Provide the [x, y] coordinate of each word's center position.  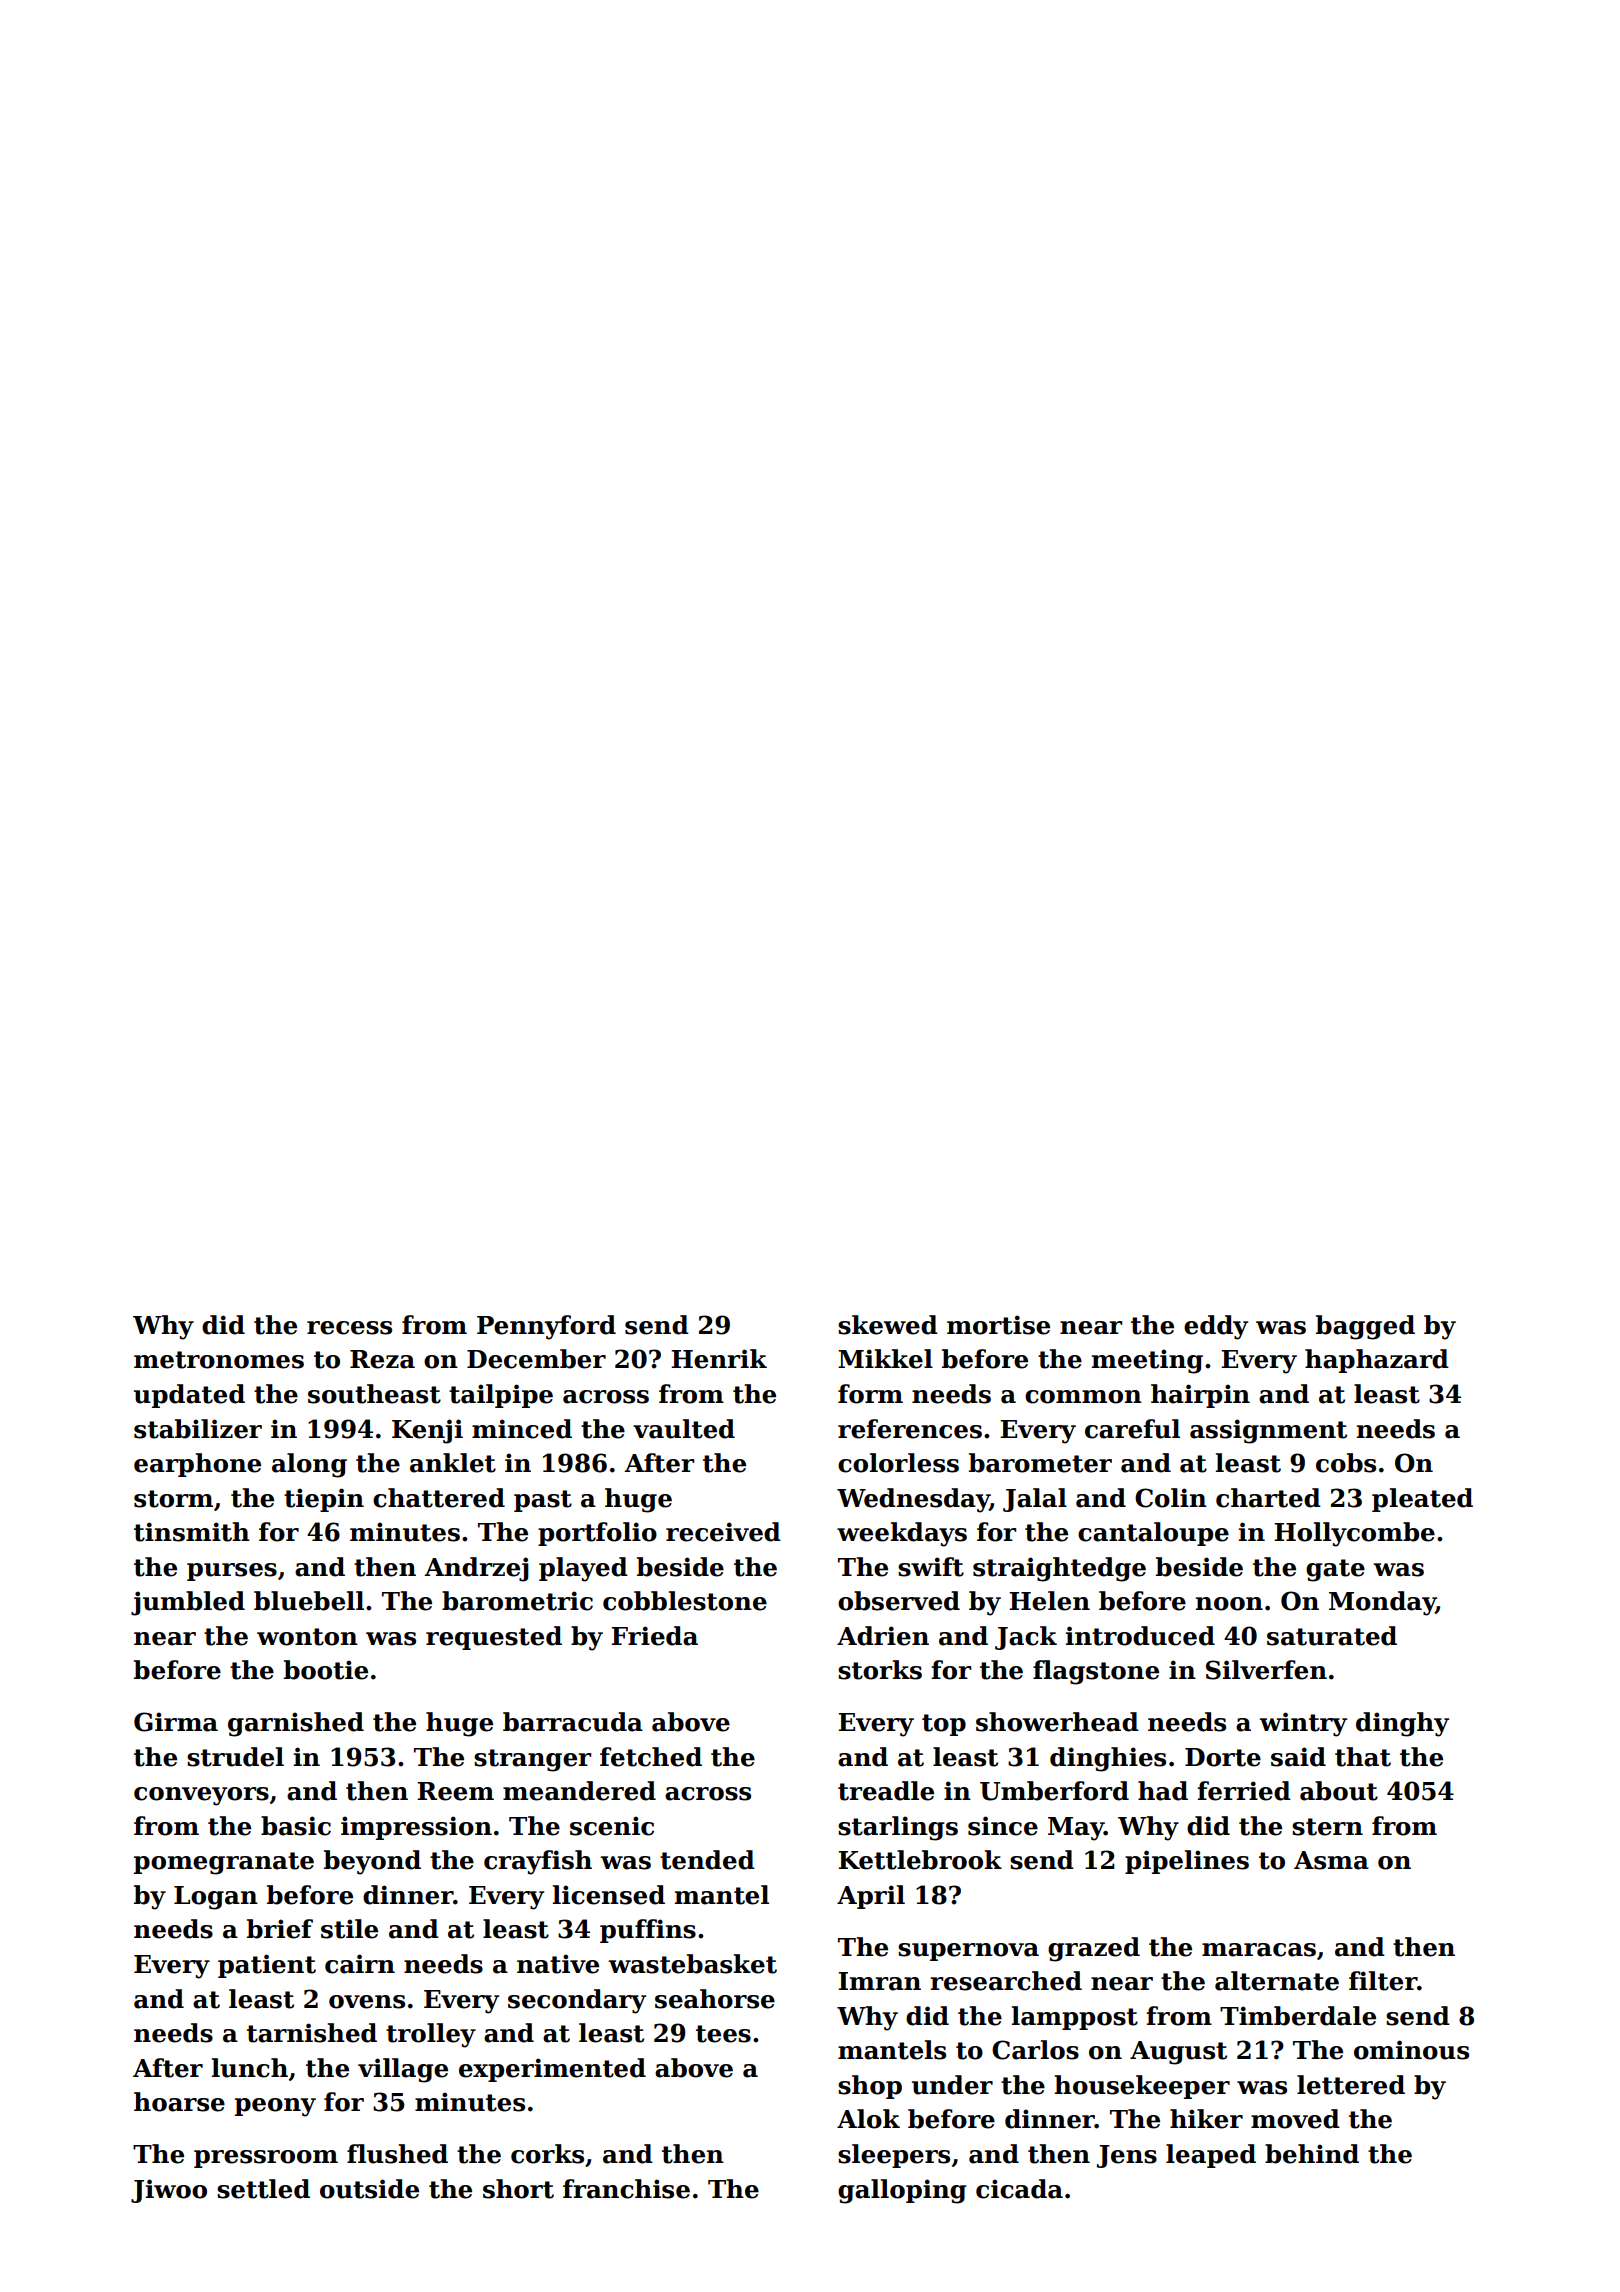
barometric [517, 1601]
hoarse [179, 2102]
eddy [1216, 1327]
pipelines [1187, 1862]
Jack [1026, 1638]
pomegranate [224, 1863]
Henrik [719, 1359]
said [1298, 1757]
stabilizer [198, 1429]
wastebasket [692, 1964]
